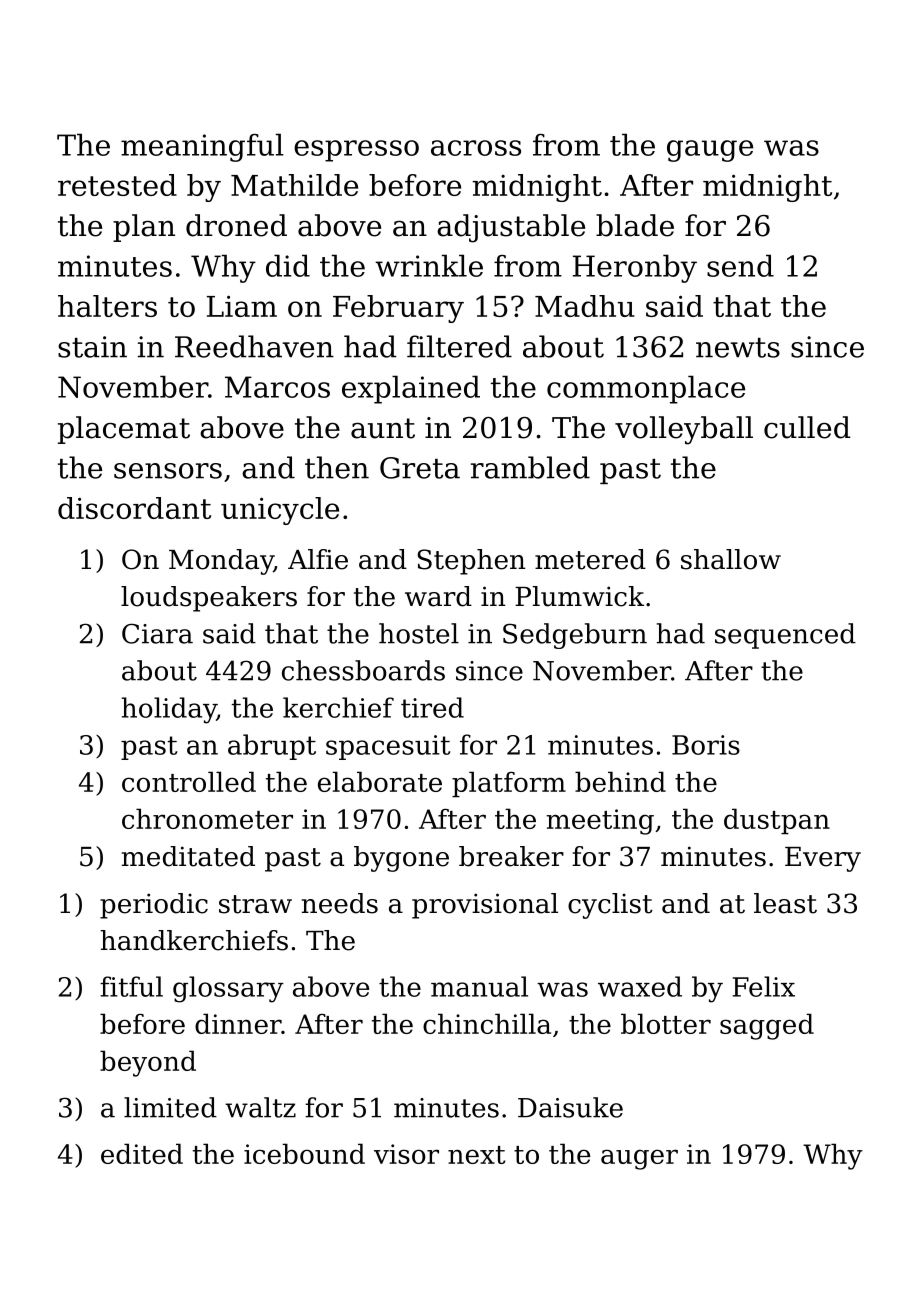 This screenshot has width=924, height=1311. I want to click on meaningful, so click(202, 147).
